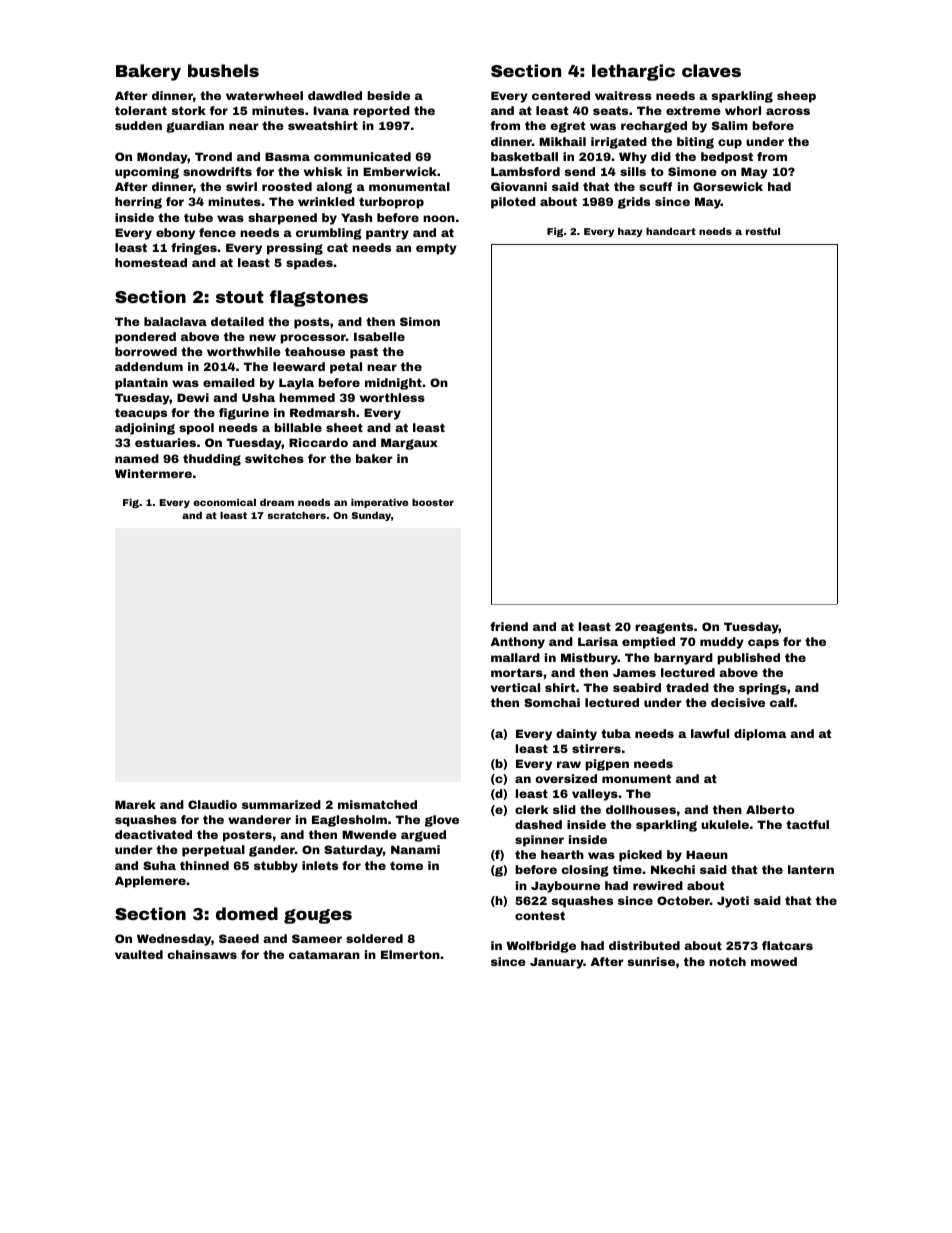 The image size is (952, 1233). I want to click on economical, so click(224, 502).
